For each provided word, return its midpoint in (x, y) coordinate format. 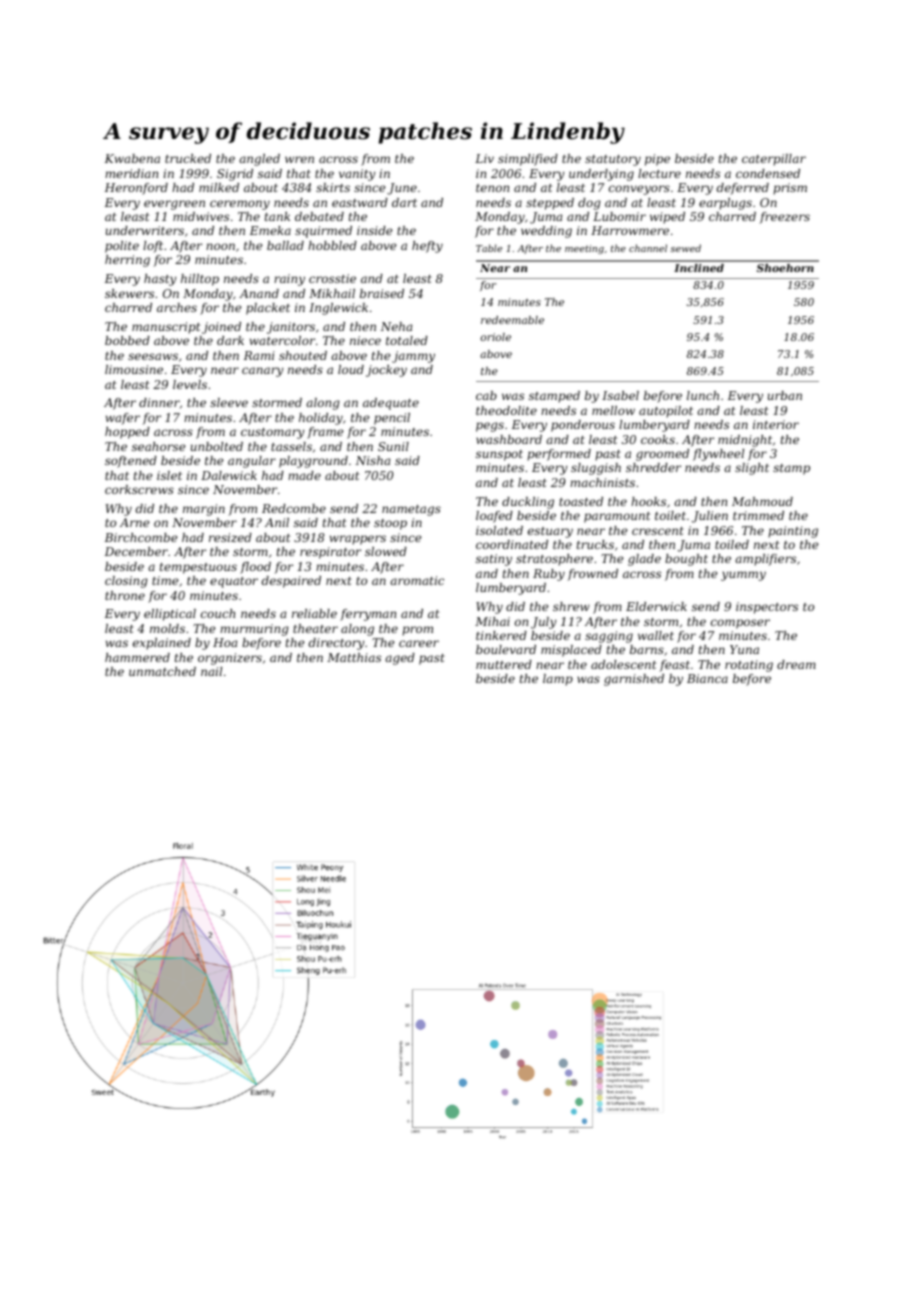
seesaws (153, 356)
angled (259, 160)
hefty (427, 247)
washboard (509, 439)
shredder (653, 467)
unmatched (162, 671)
